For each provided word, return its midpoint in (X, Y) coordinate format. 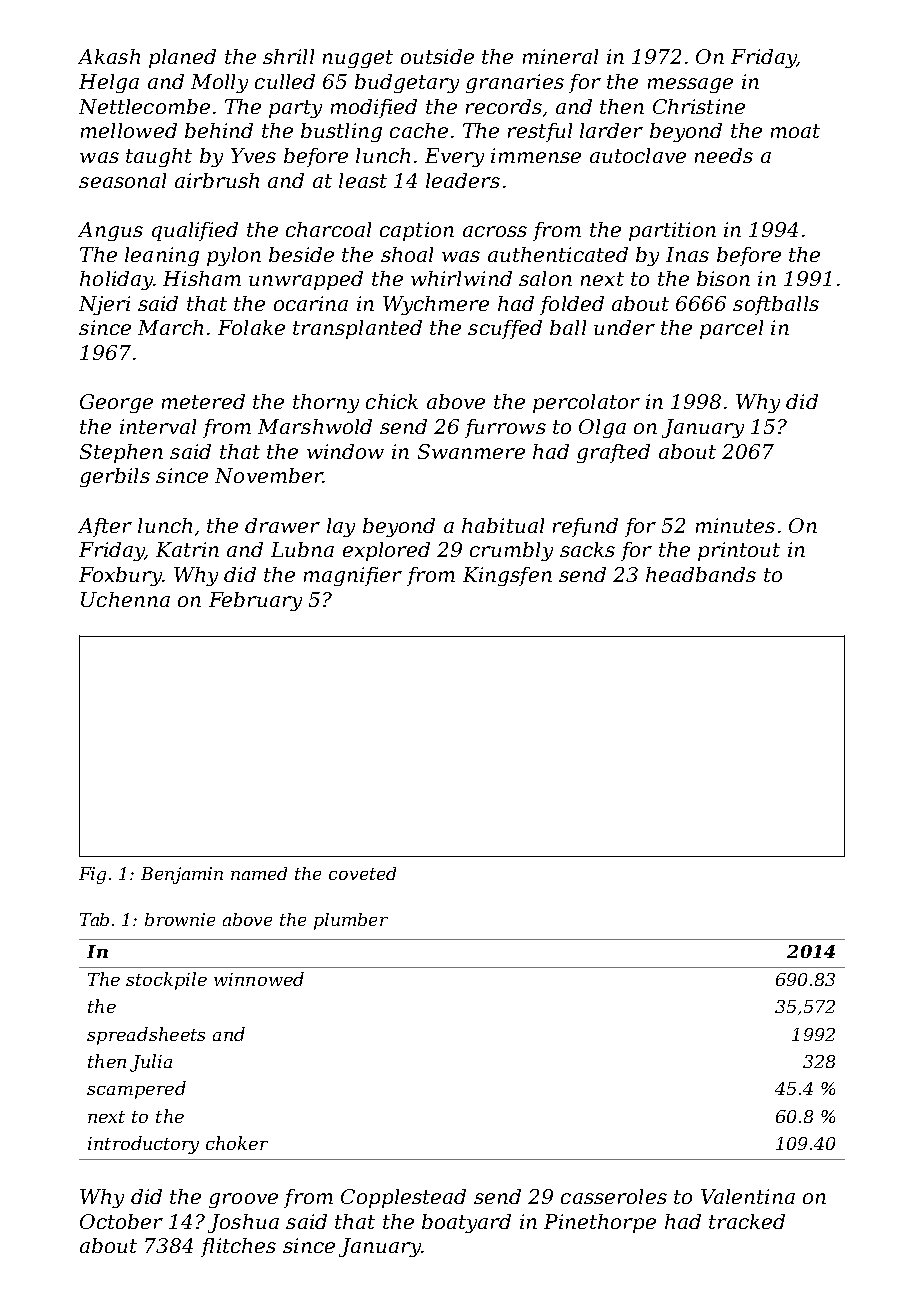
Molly (219, 83)
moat (795, 131)
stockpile (166, 981)
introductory (143, 1145)
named (259, 873)
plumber (351, 921)
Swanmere (471, 451)
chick (392, 401)
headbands (701, 574)
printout (739, 551)
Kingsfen (507, 576)
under (624, 327)
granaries (515, 83)
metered (203, 401)
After (105, 527)
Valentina (748, 1196)
